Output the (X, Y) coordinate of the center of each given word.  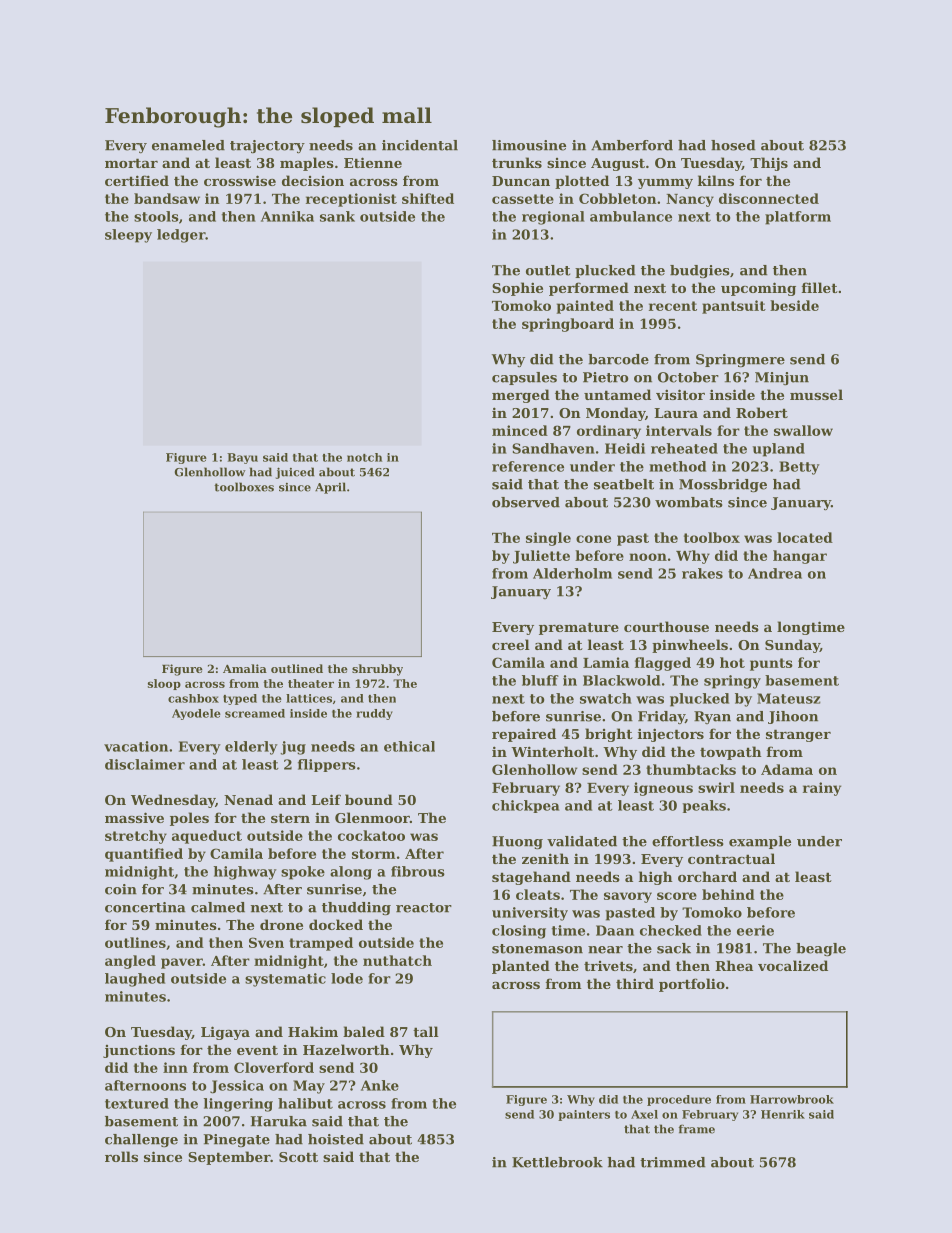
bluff (540, 680)
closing (519, 932)
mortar (131, 163)
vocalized (793, 965)
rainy (822, 789)
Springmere (740, 361)
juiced (295, 473)
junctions (139, 1051)
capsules (524, 378)
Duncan (521, 181)
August (618, 164)
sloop (164, 684)
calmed (218, 907)
